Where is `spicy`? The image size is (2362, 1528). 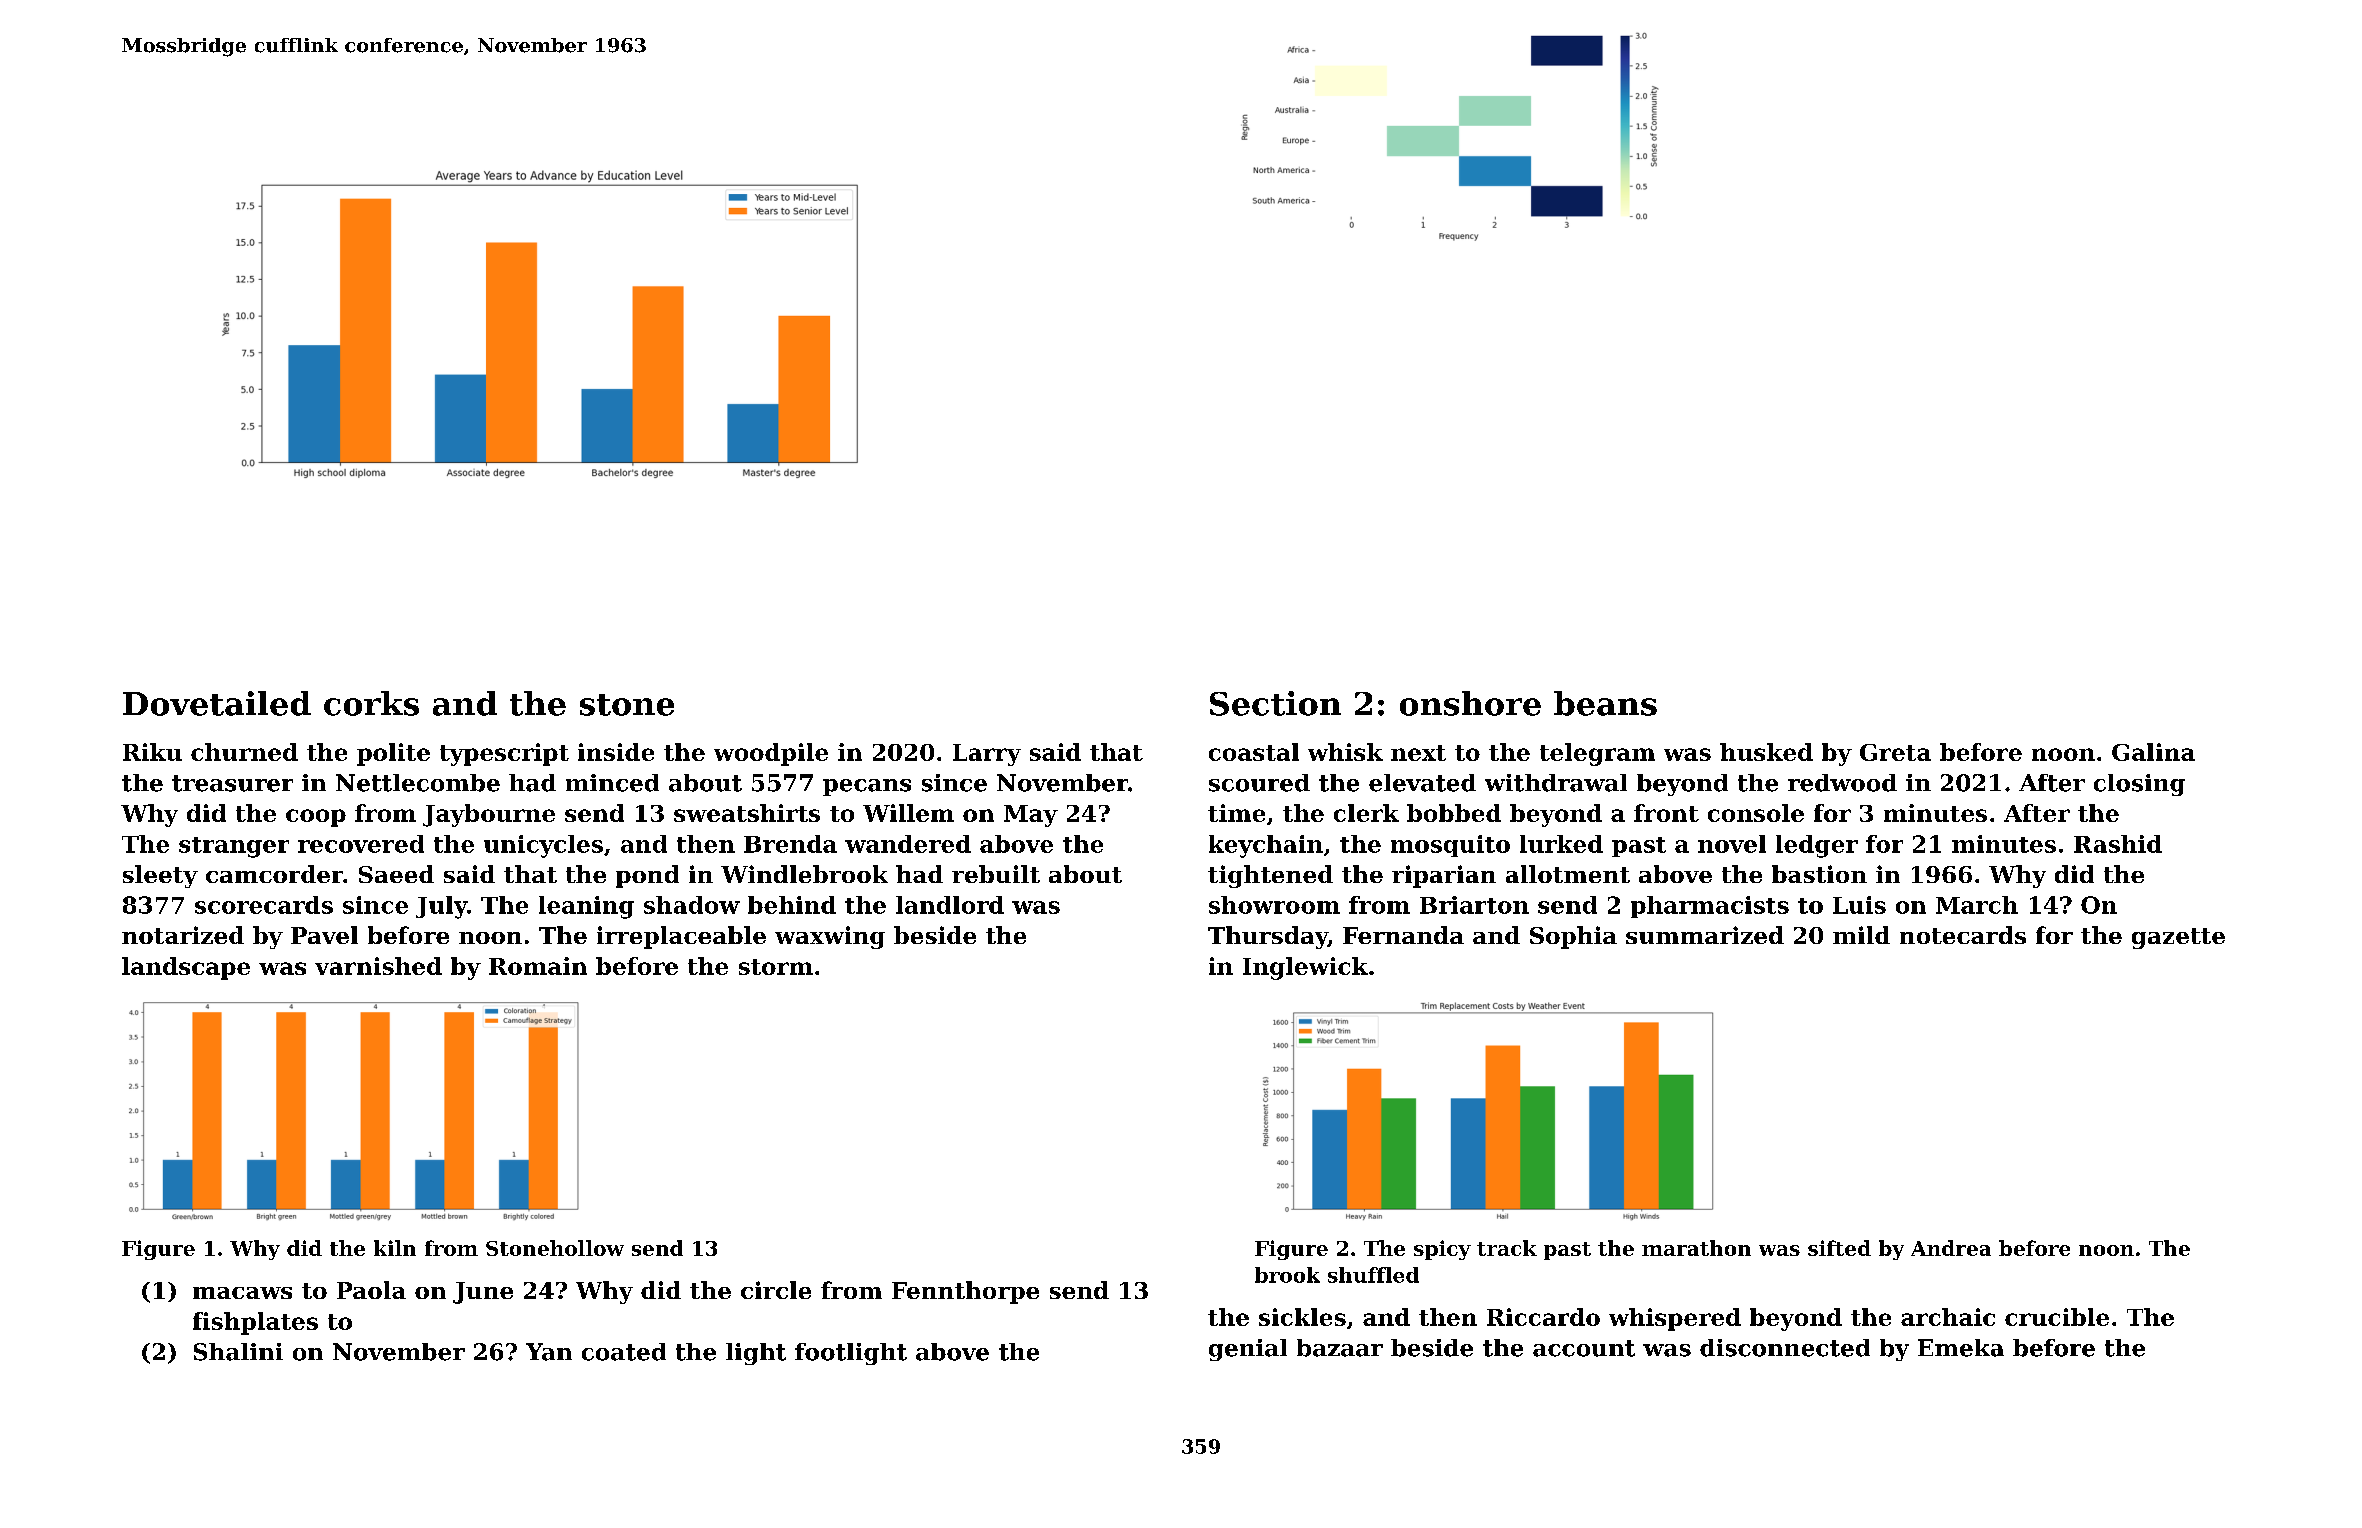 spicy is located at coordinates (1442, 1250).
